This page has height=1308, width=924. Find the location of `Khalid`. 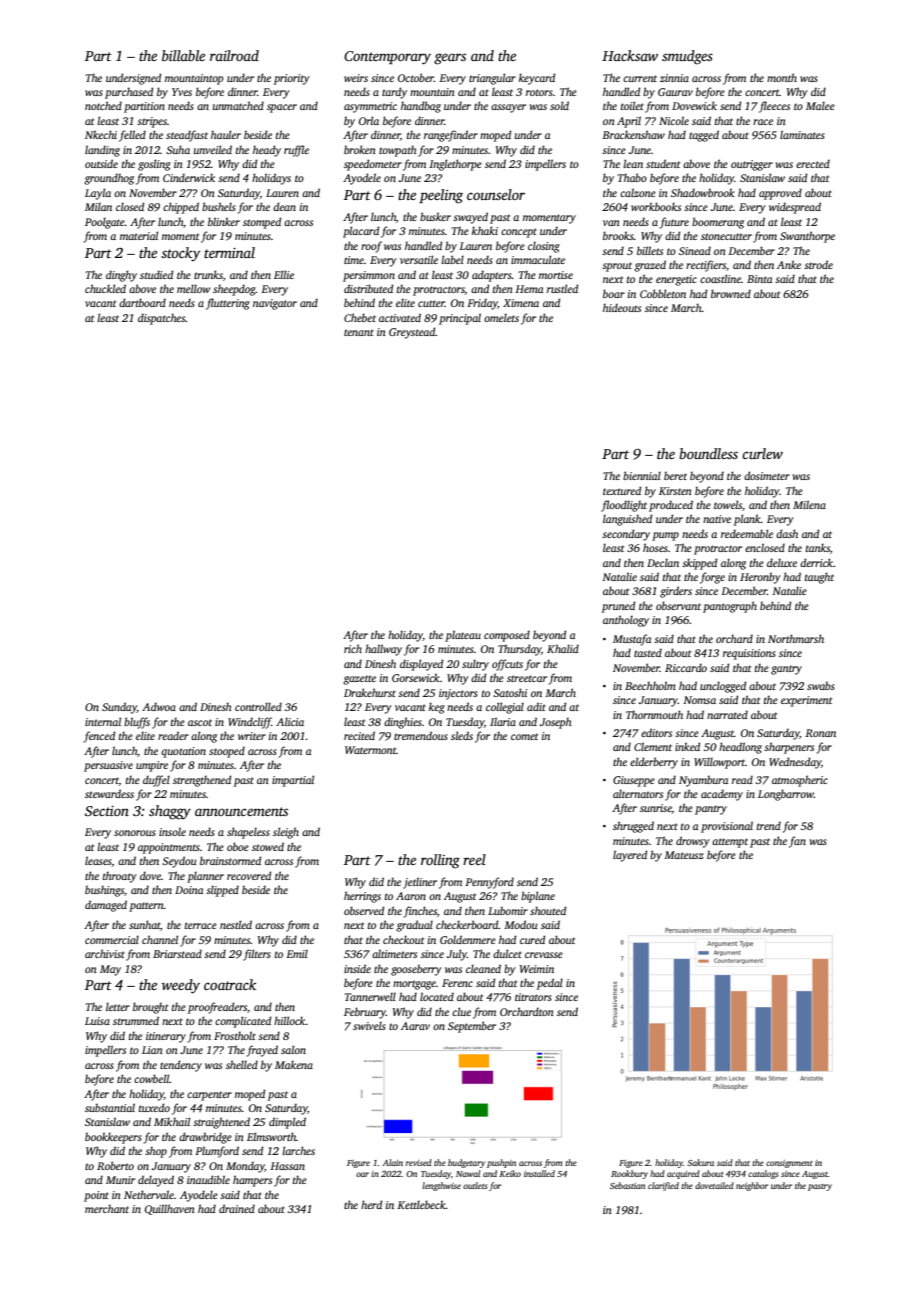

Khalid is located at coordinates (563, 648).
